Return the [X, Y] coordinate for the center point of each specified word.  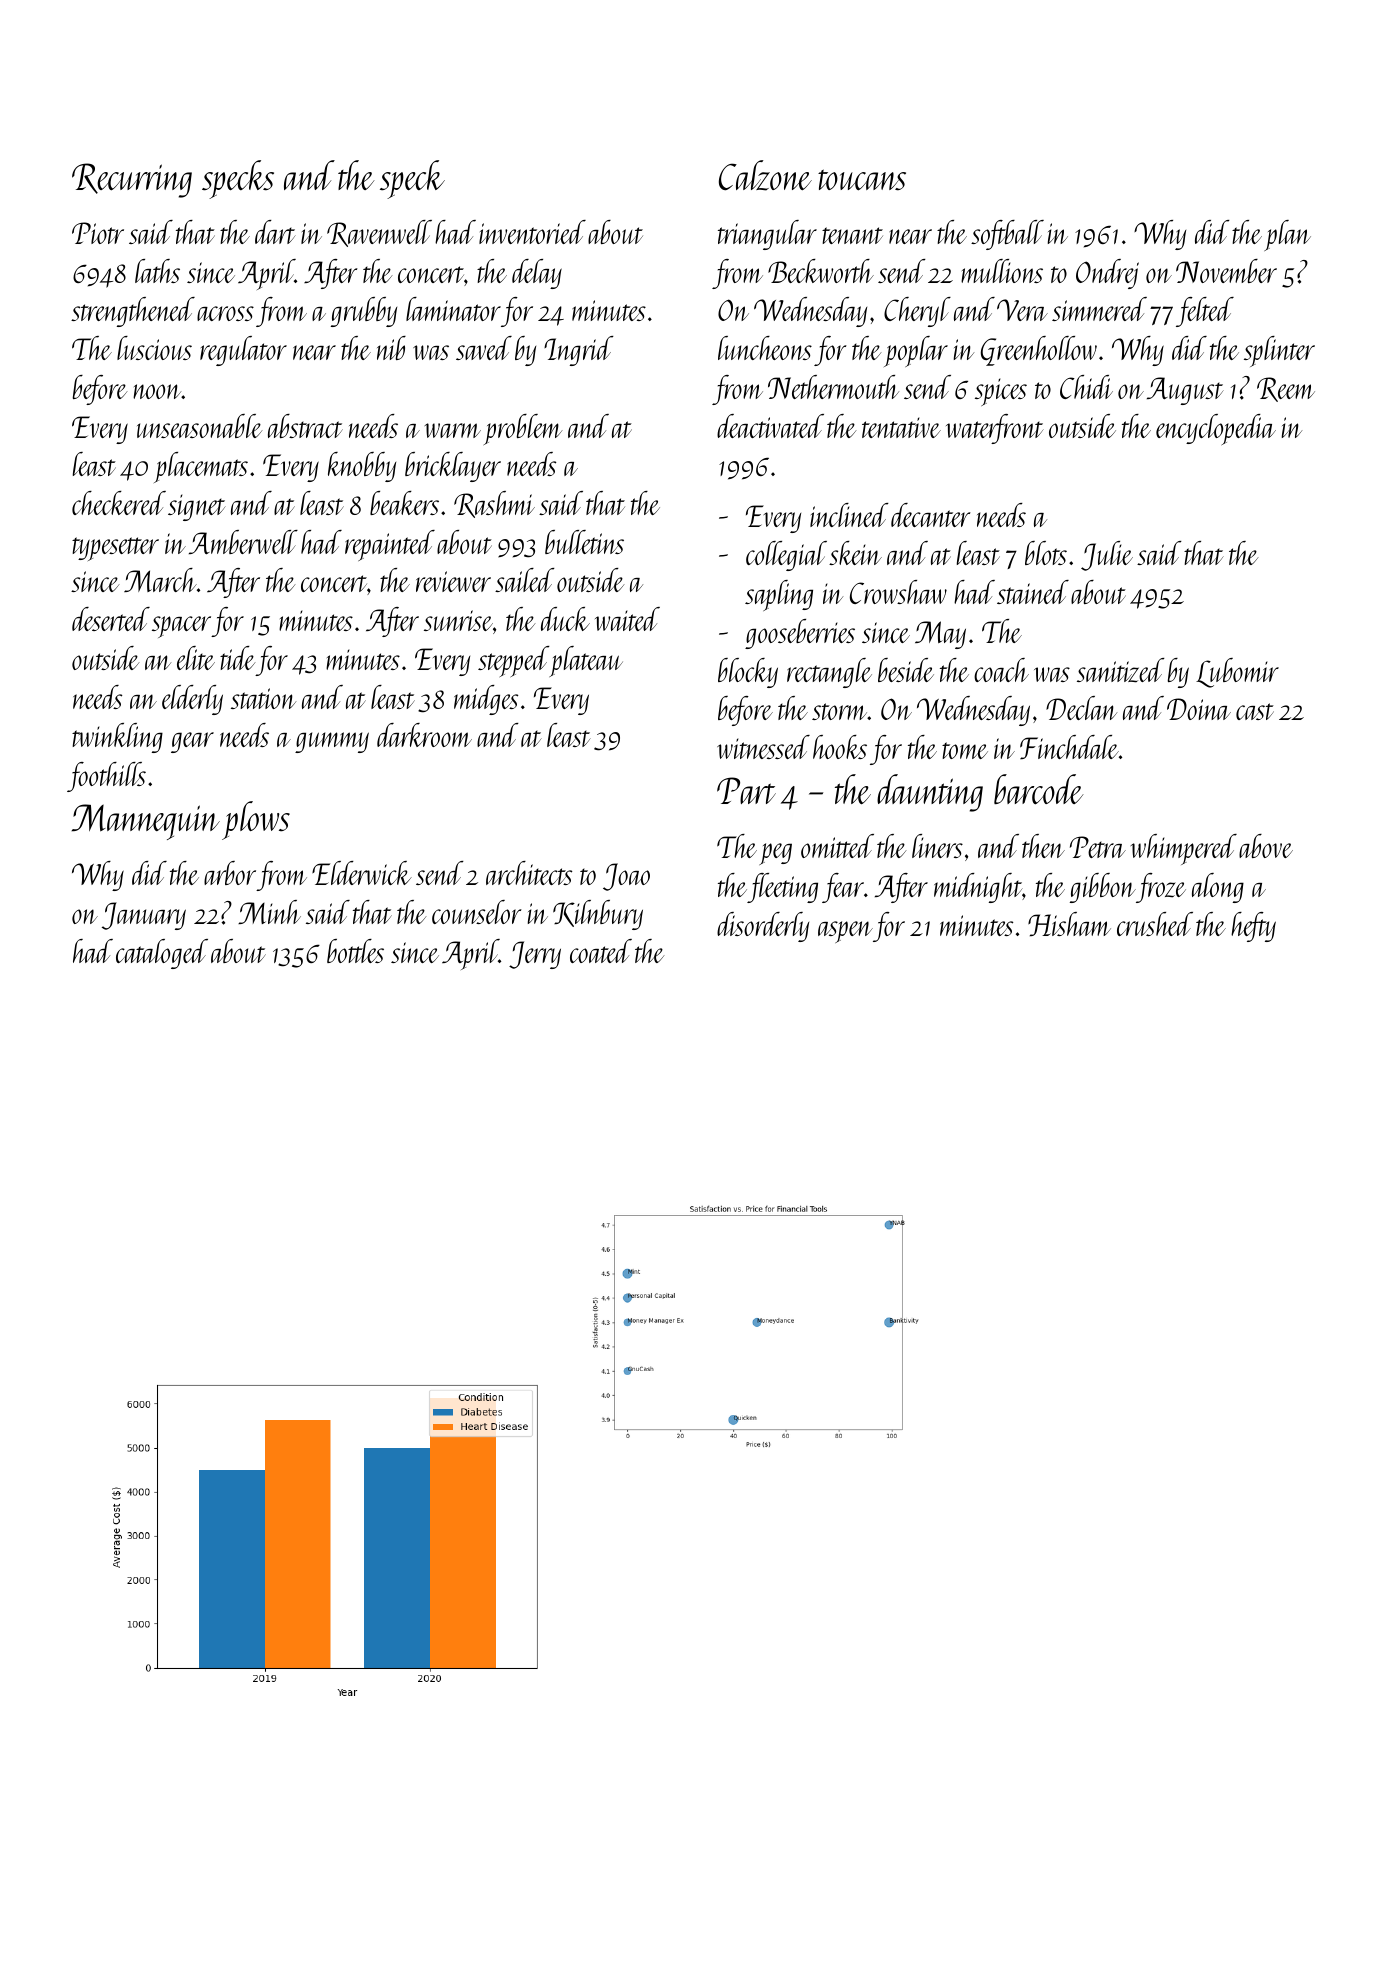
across [225, 313]
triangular [767, 235]
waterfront [995, 429]
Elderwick [362, 873]
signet [197, 507]
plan [1287, 235]
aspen [845, 932]
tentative [901, 427]
